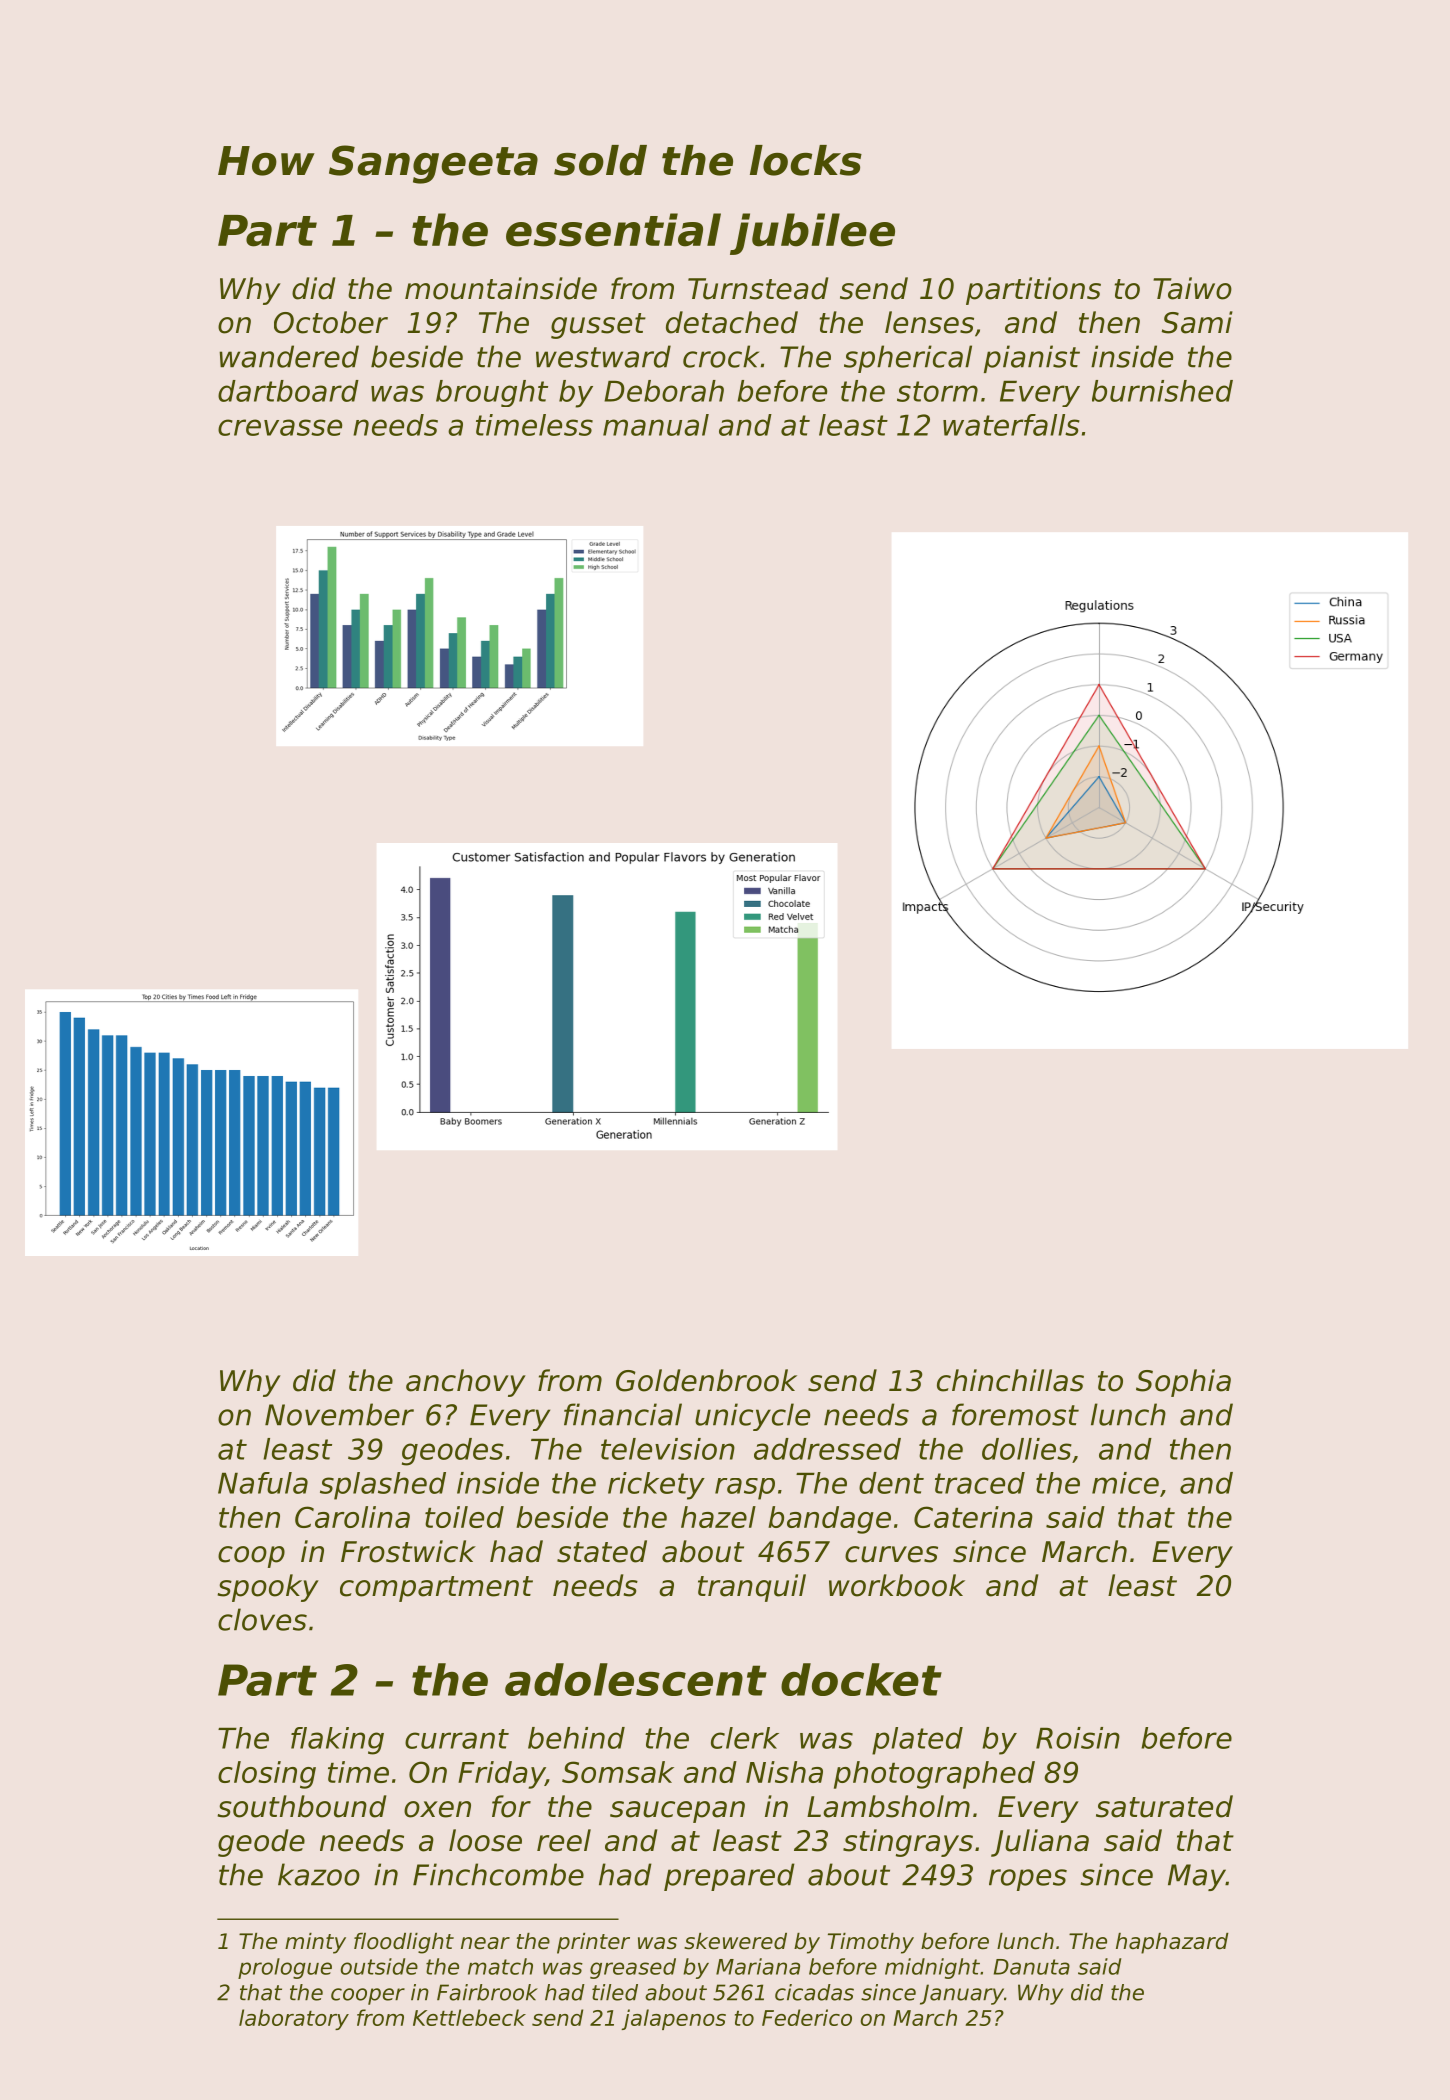  Describe the element at coordinates (1010, 1380) in the screenshot. I see `chinchillas` at that location.
